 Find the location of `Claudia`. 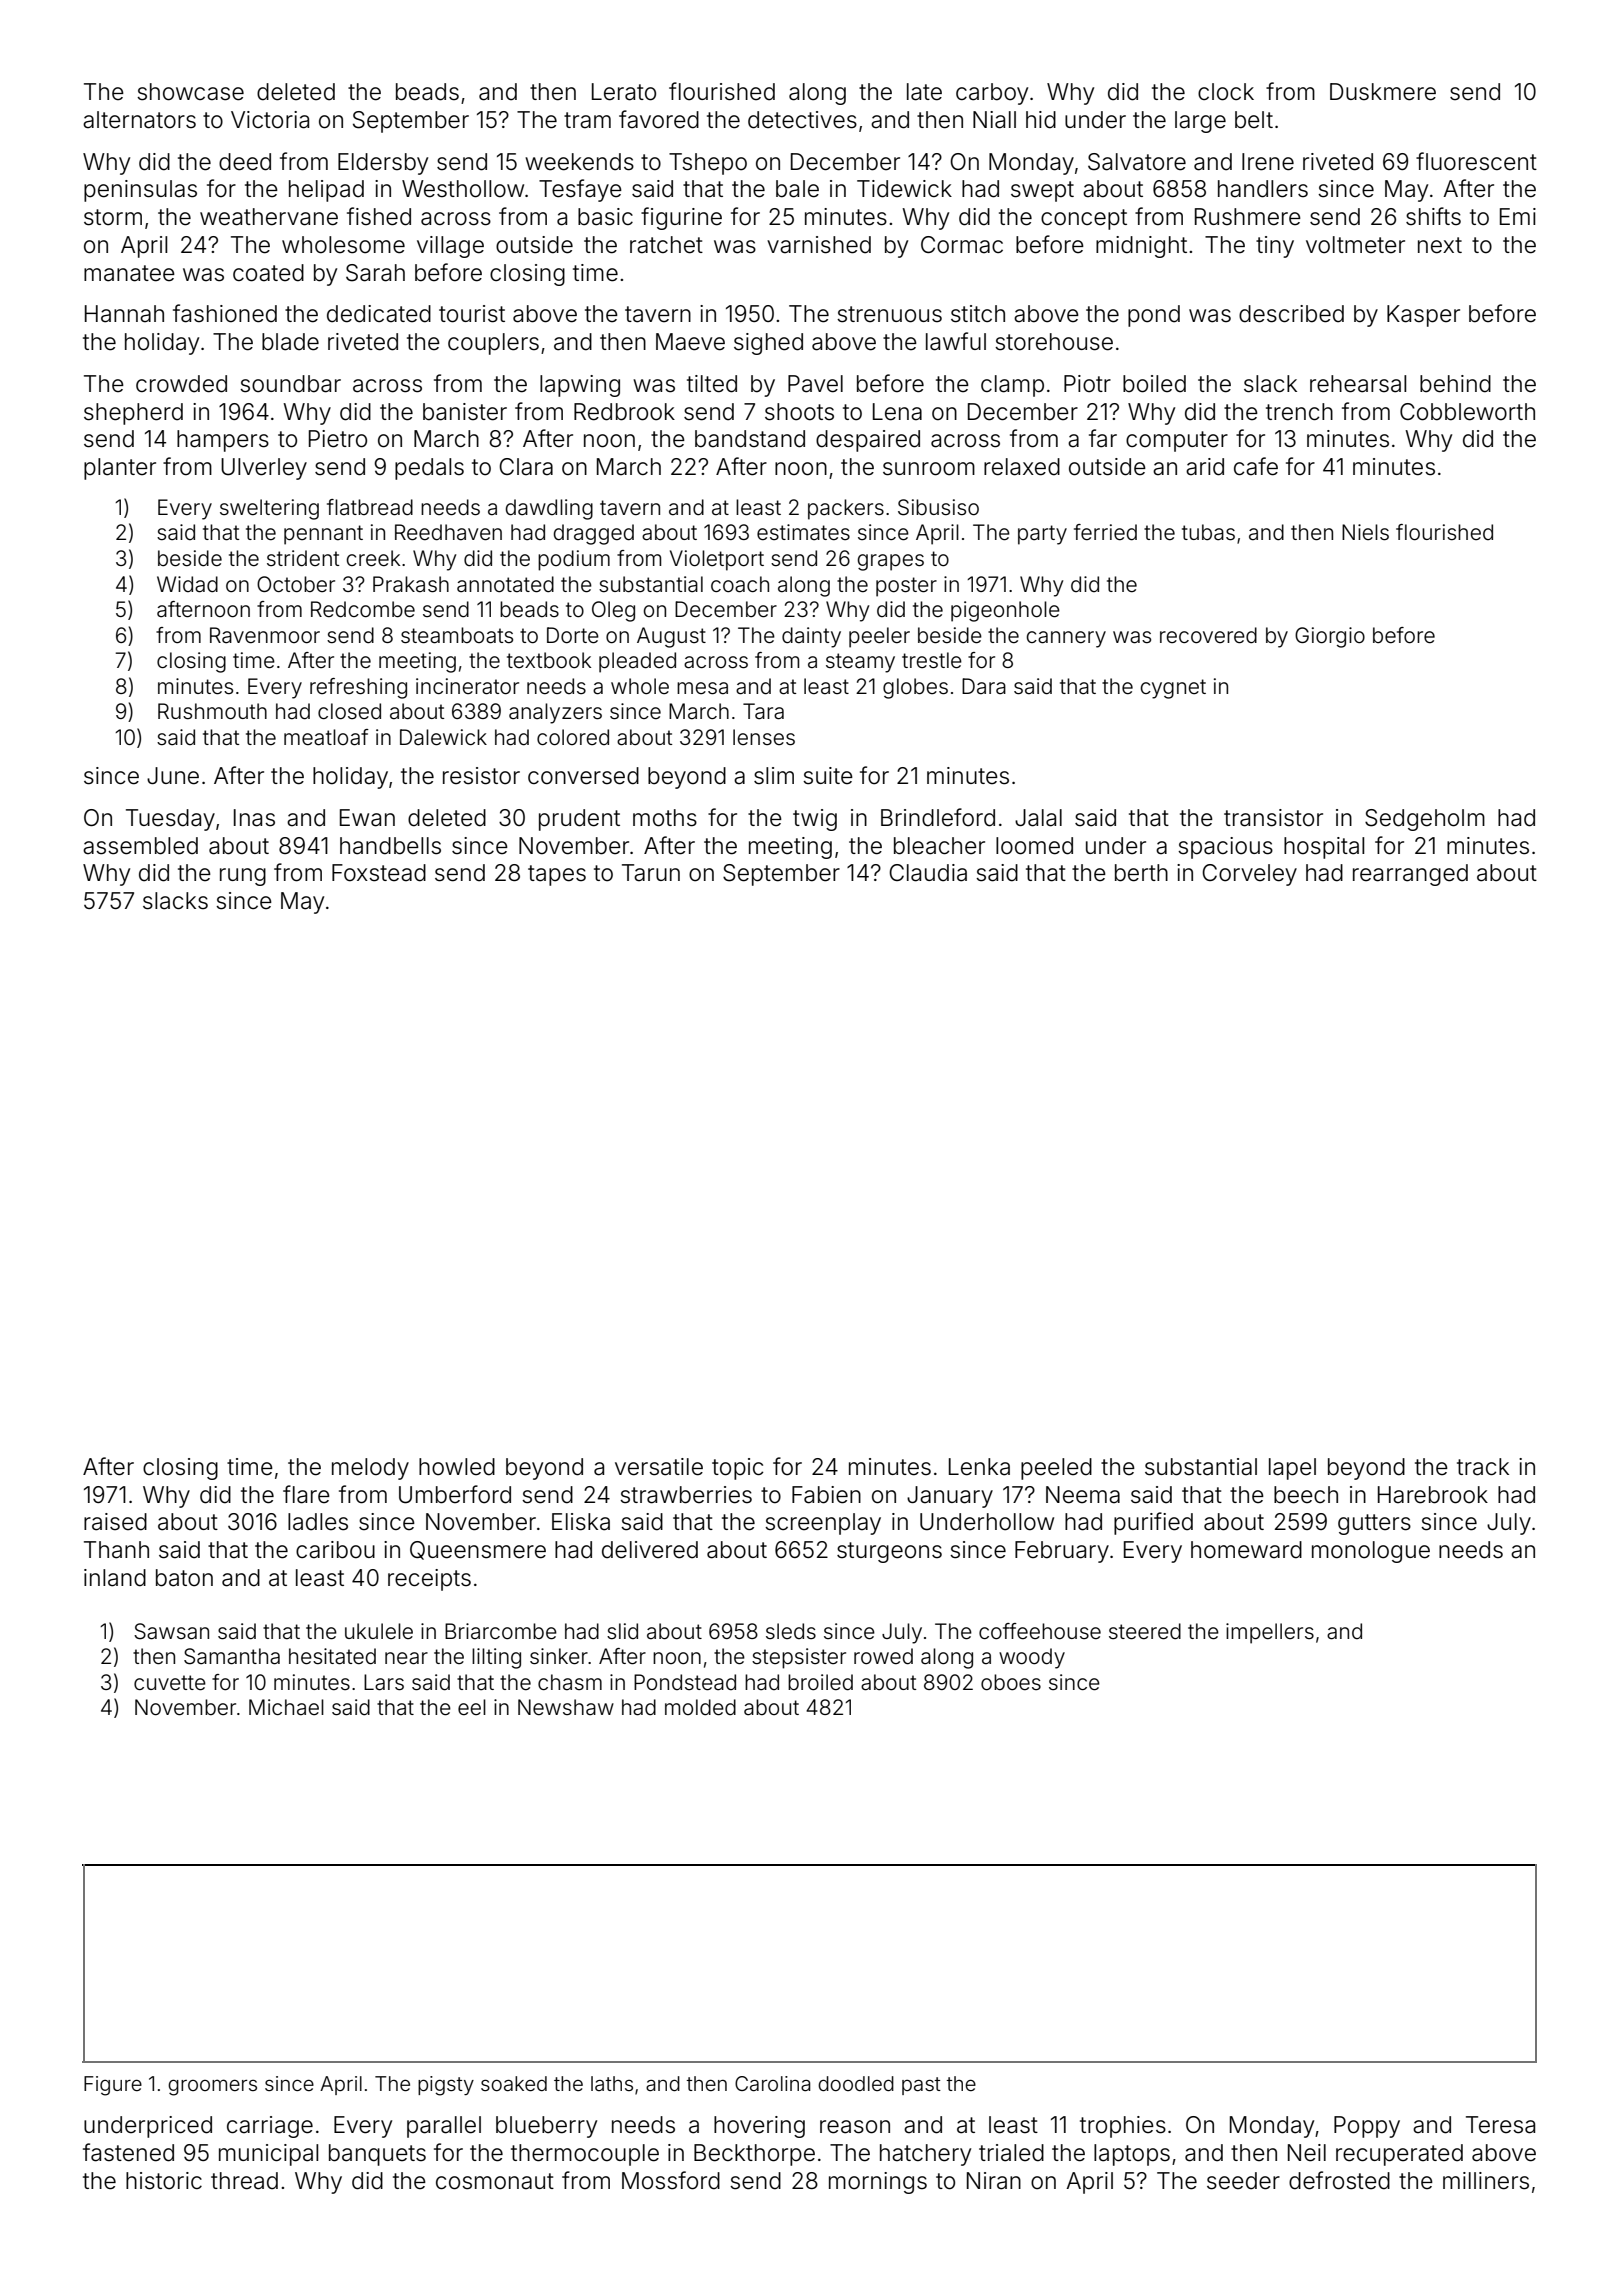

Claudia is located at coordinates (928, 873).
